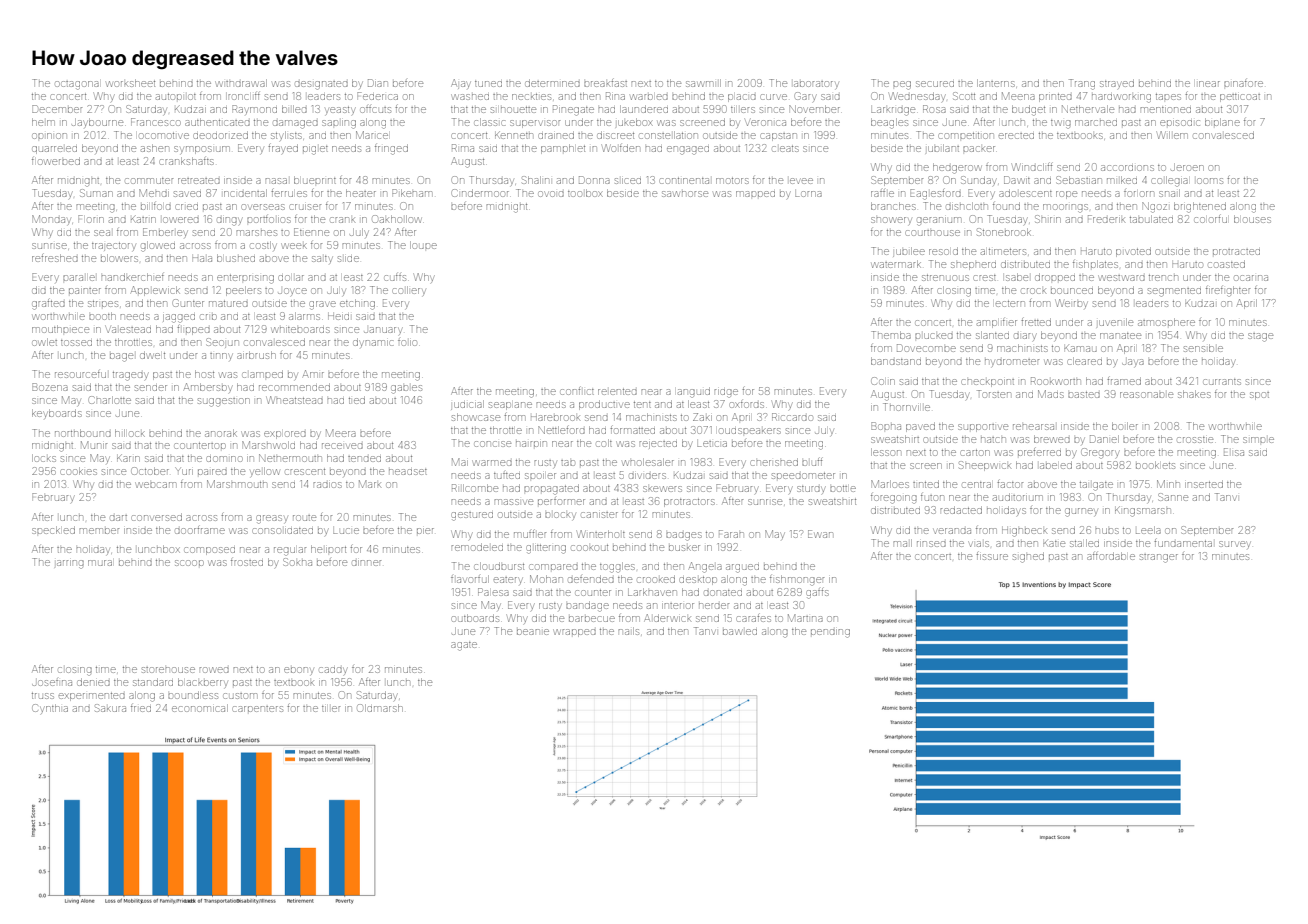 This screenshot has width=1308, height=924. What do you see at coordinates (1155, 465) in the screenshot?
I see `booklets` at bounding box center [1155, 465].
